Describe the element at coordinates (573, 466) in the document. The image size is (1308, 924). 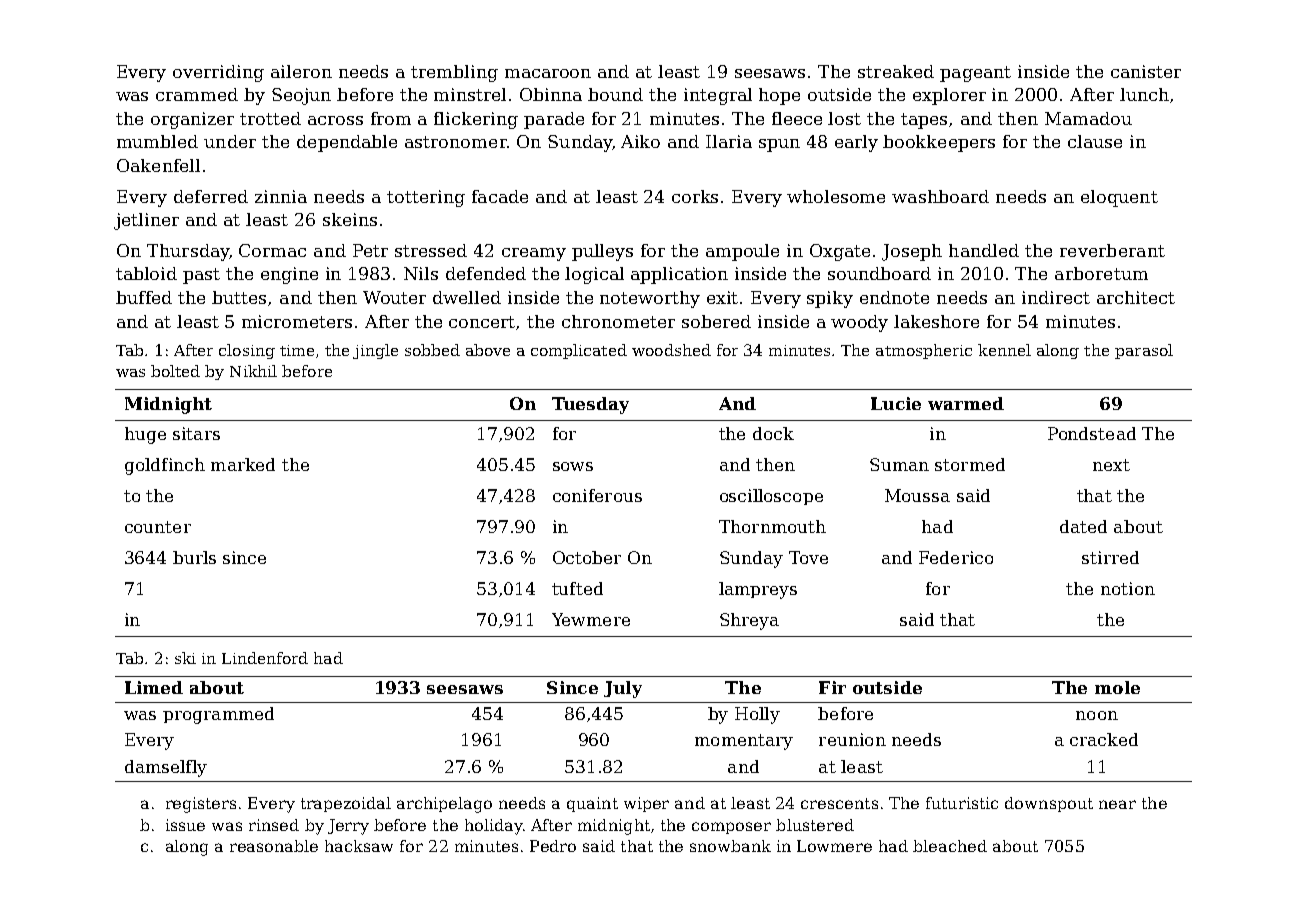
I see `sows` at that location.
